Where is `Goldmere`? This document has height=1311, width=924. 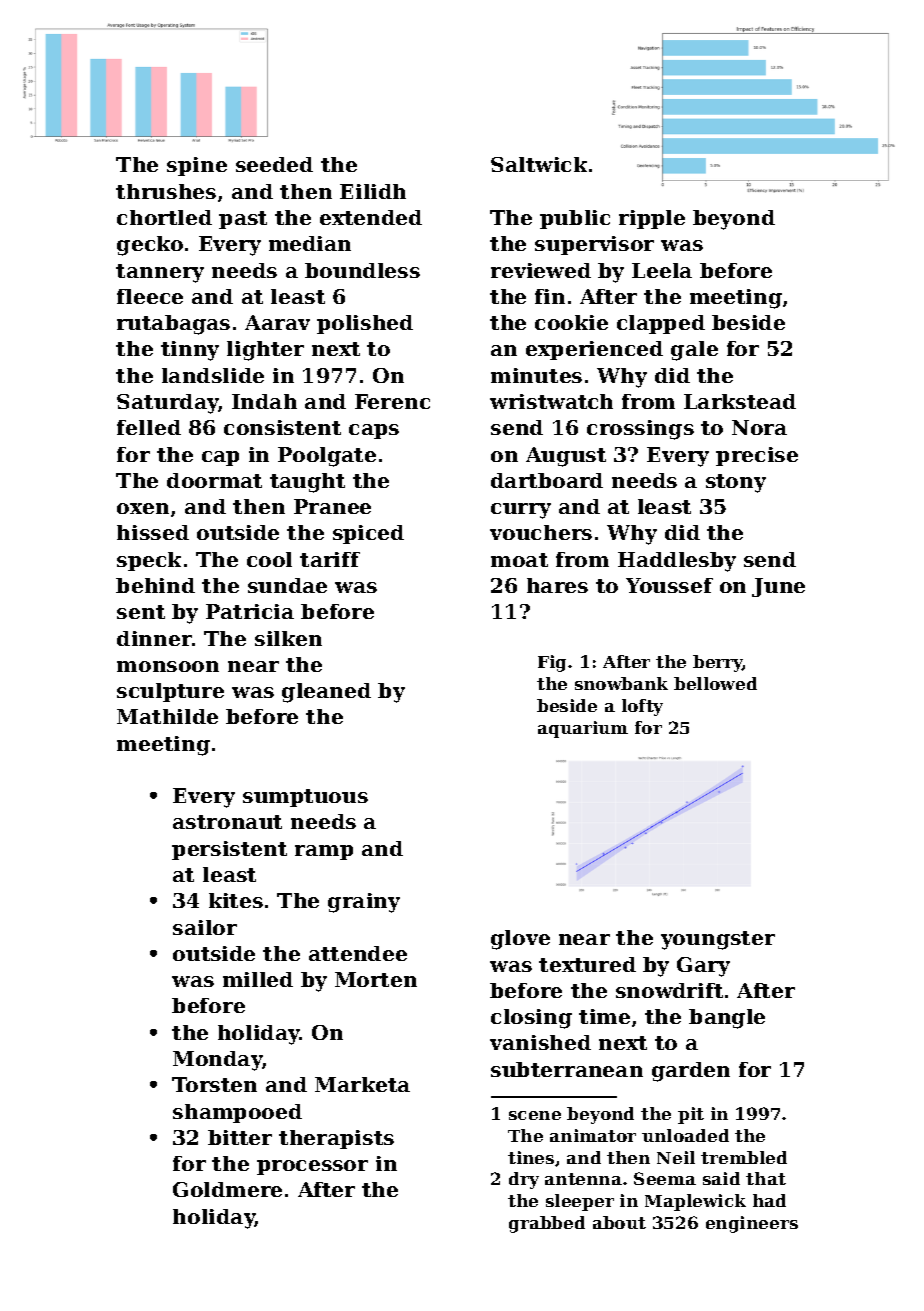
Goldmere is located at coordinates (227, 1189).
